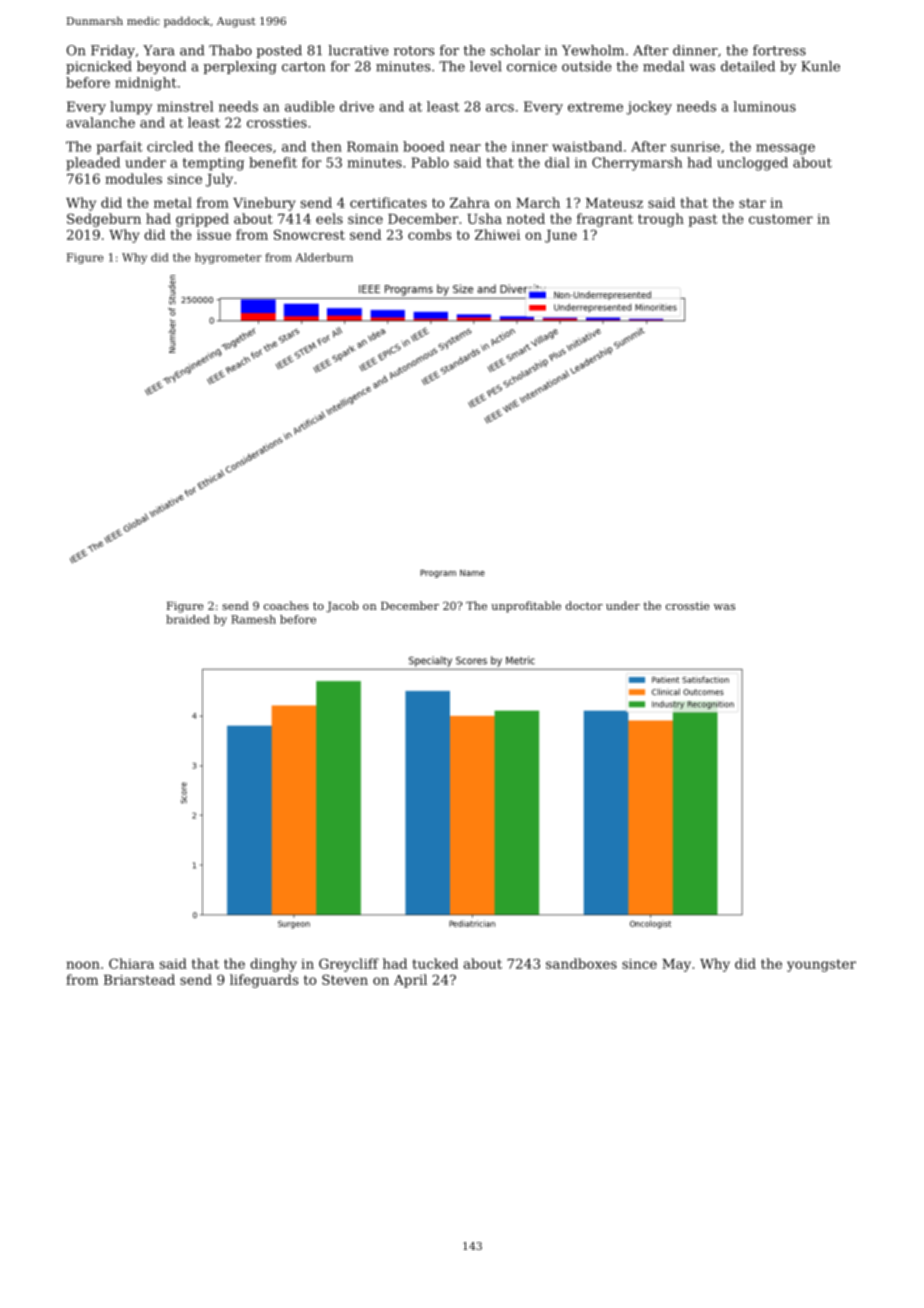 This screenshot has height=1308, width=924. I want to click on braided, so click(188, 619).
